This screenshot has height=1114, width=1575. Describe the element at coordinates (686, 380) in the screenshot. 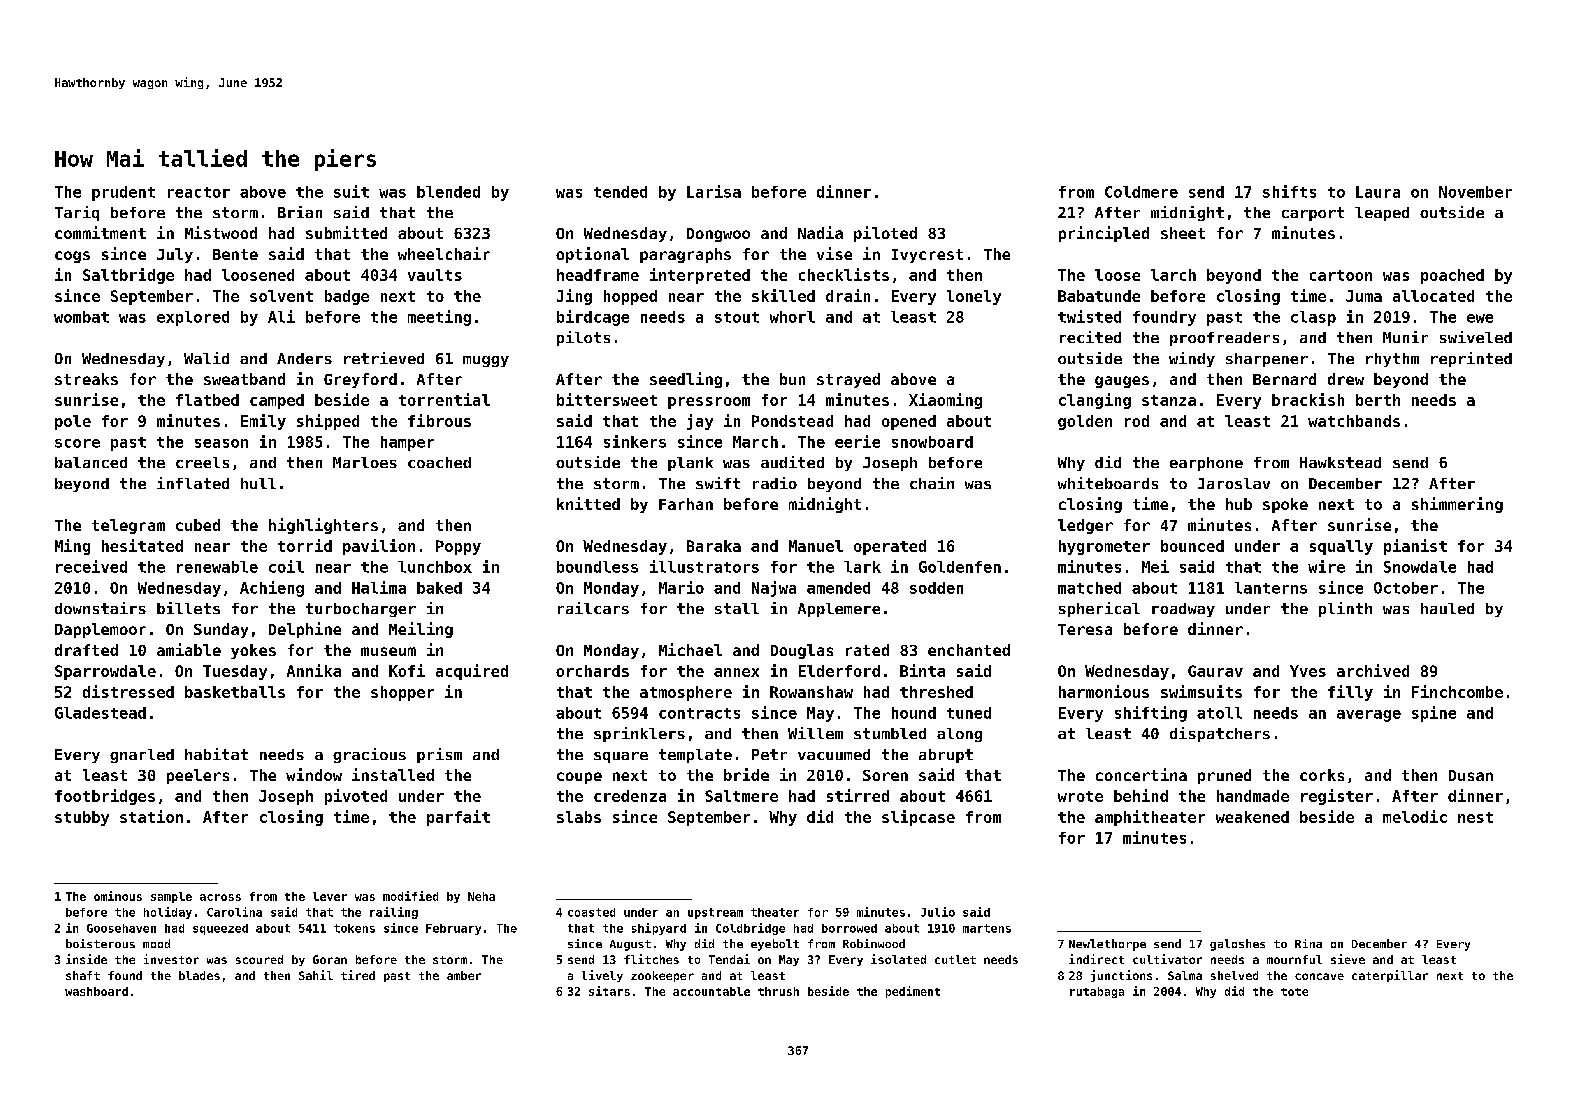

I see `seedling` at that location.
